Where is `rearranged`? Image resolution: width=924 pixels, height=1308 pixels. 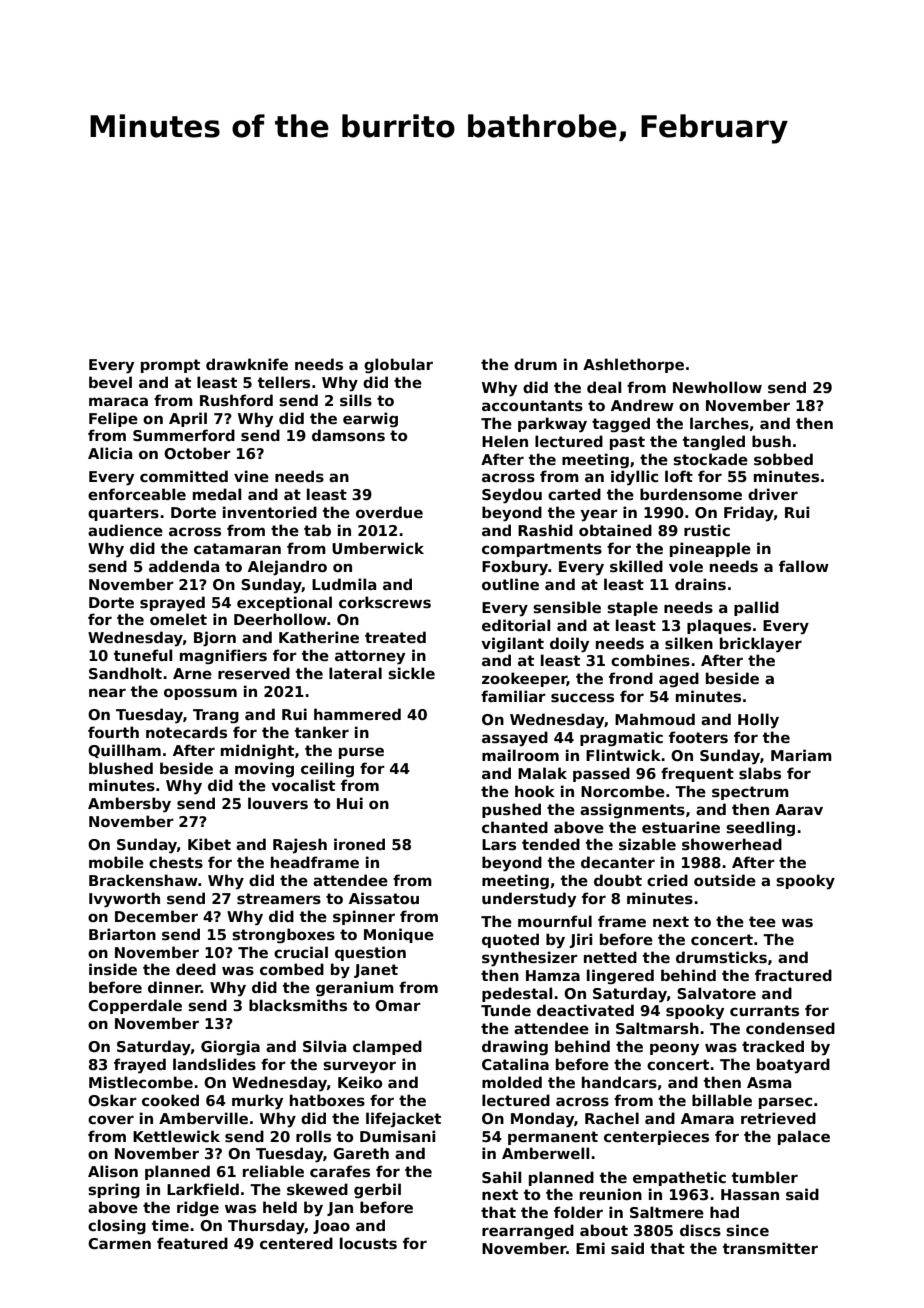 rearranged is located at coordinates (528, 1231).
